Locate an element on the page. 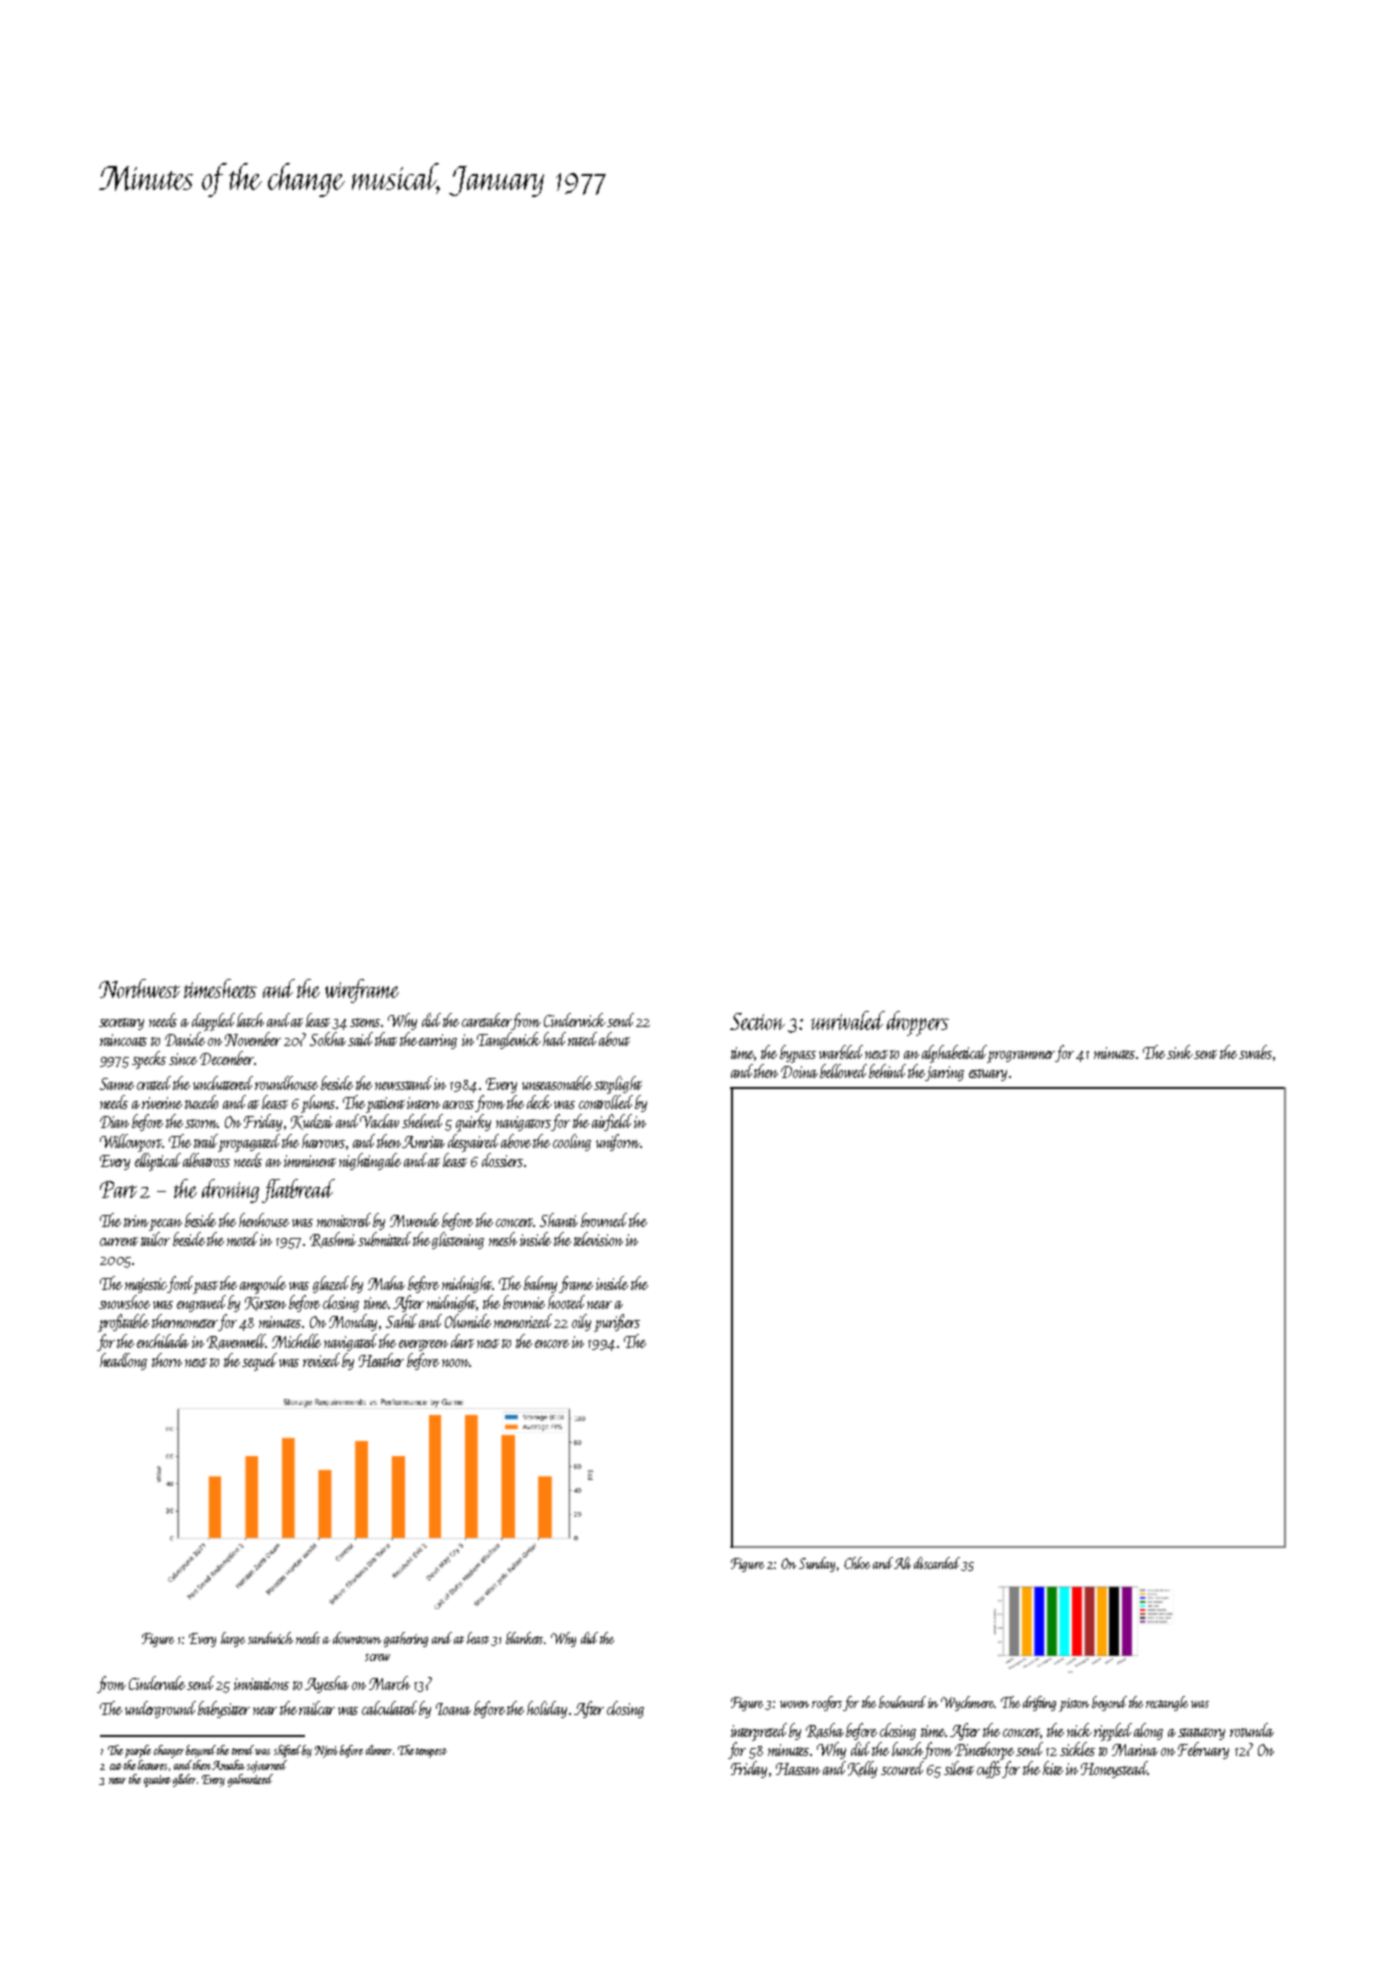 The width and height of the page is (1386, 1969). large is located at coordinates (233, 1639).
